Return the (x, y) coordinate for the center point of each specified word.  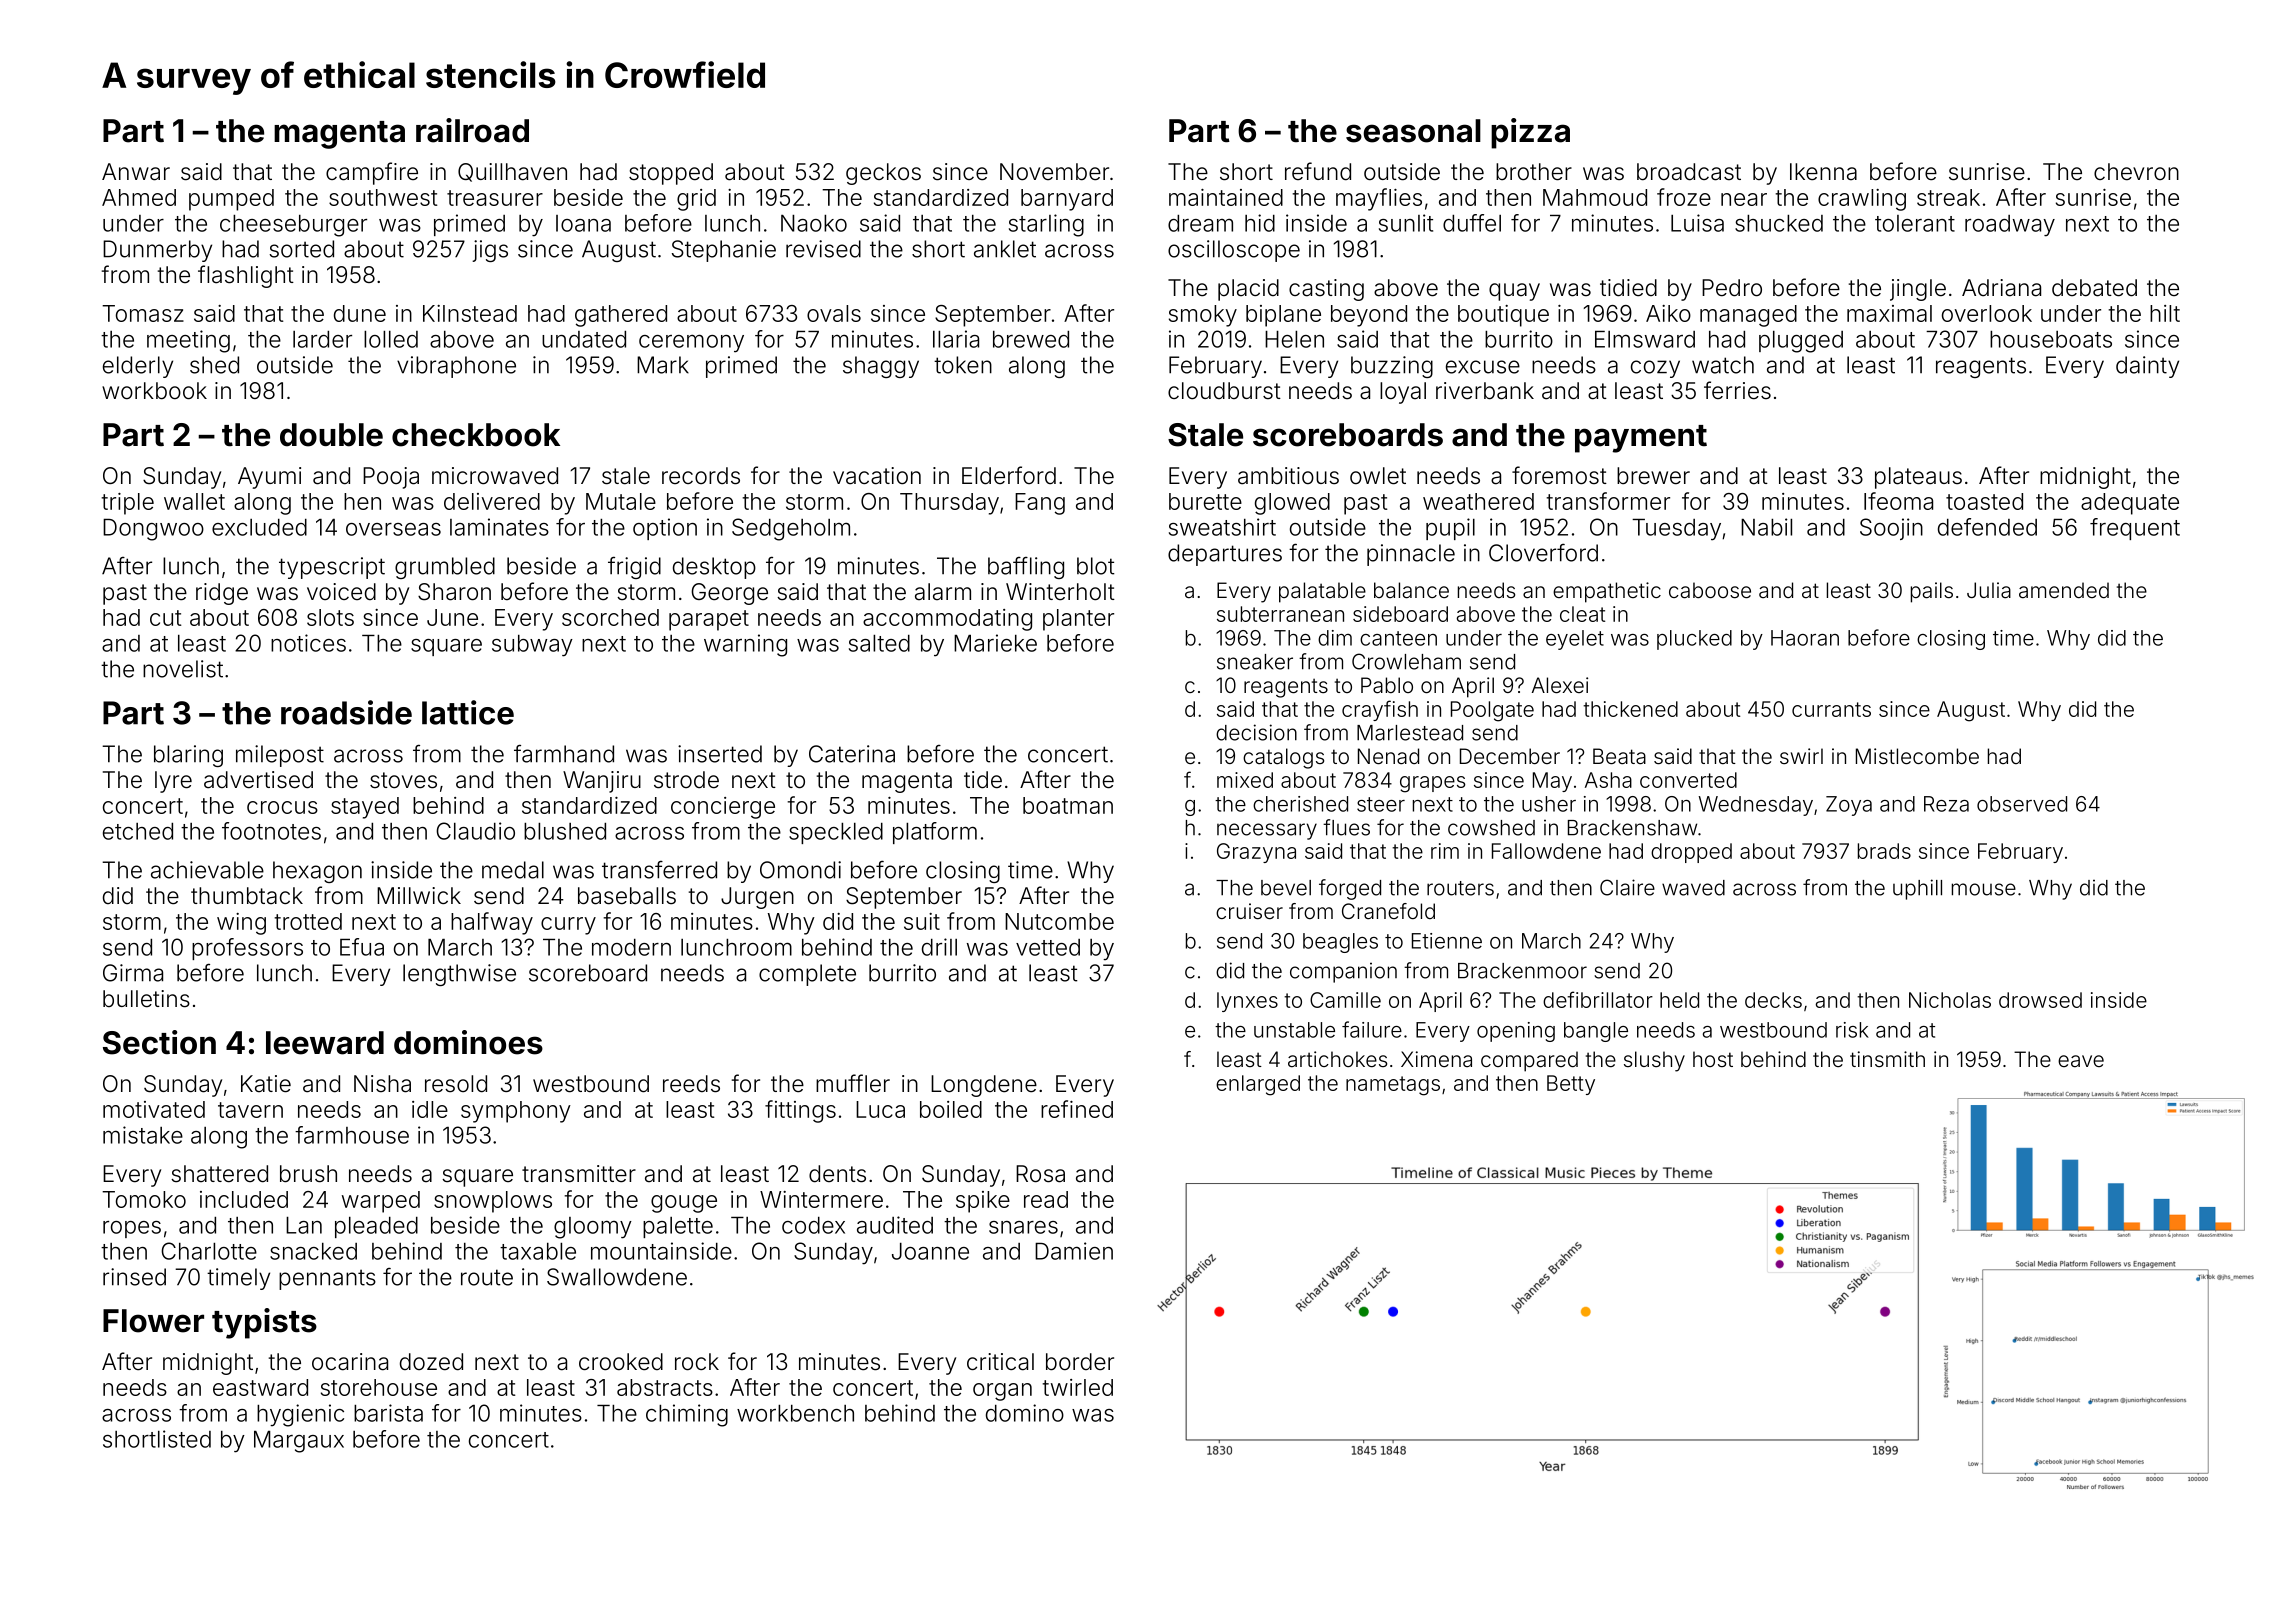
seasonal (1413, 131)
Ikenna (1823, 172)
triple (127, 504)
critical (1000, 1362)
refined (1077, 1109)
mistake (143, 1135)
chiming (687, 1415)
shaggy (881, 367)
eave (2081, 1061)
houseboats (2051, 339)
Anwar (136, 172)
